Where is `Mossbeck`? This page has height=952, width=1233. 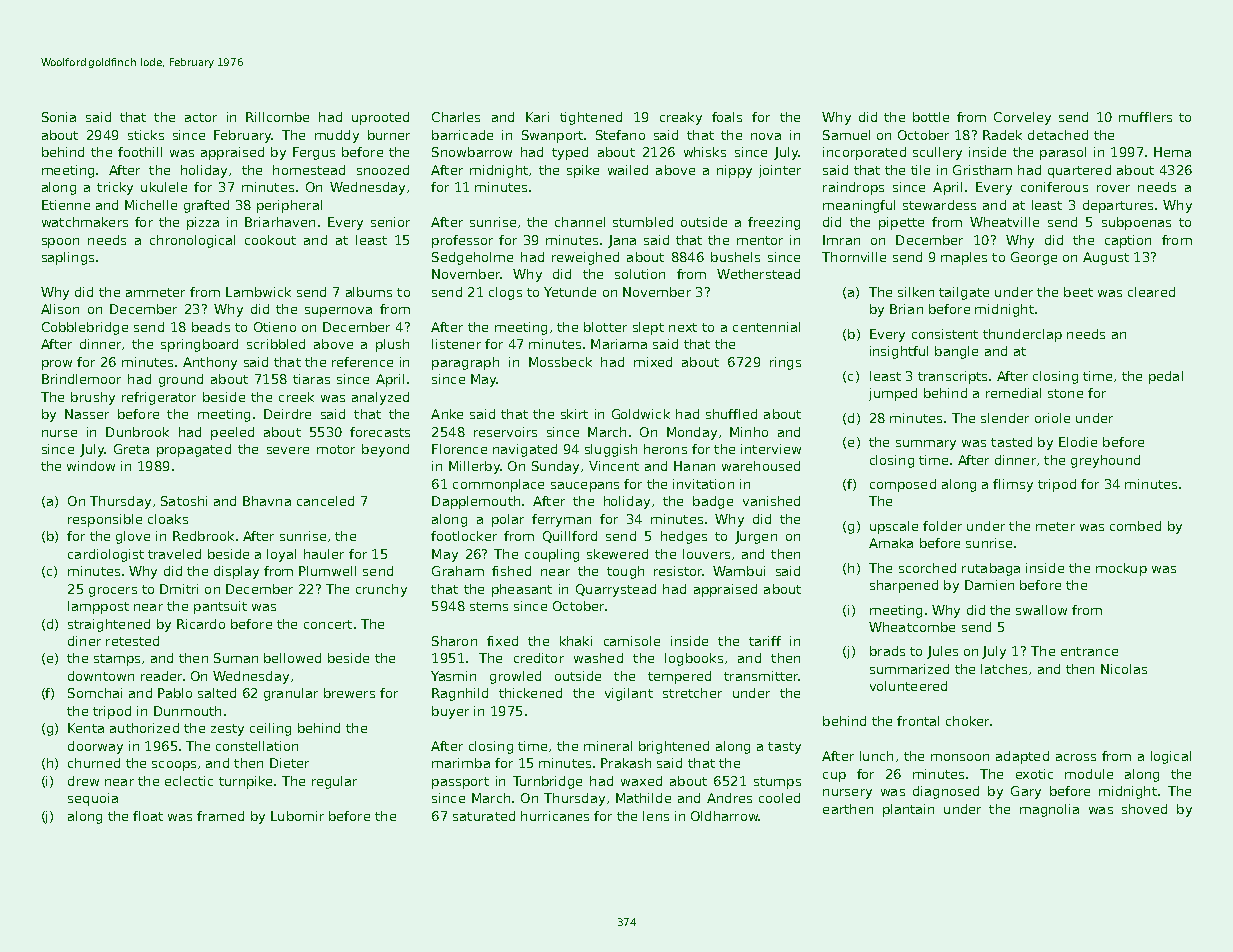
Mossbeck is located at coordinates (560, 362).
